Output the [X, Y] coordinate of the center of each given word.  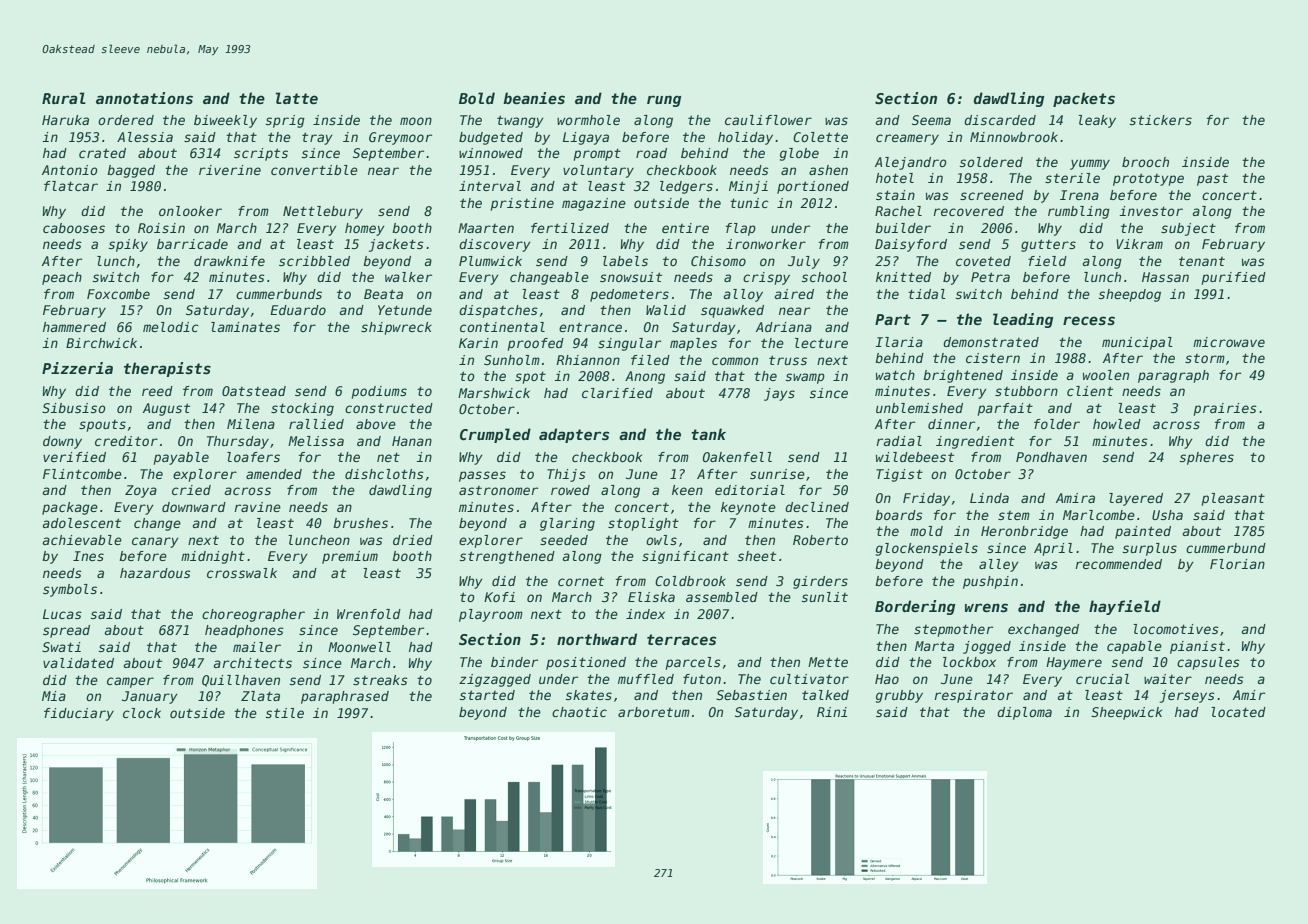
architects [253, 663]
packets [1084, 99]
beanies [534, 98]
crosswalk [242, 573]
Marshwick [494, 393]
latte [297, 98]
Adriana [784, 327]
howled [1117, 424]
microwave [1229, 342]
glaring [567, 524]
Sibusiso [74, 408]
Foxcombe [118, 294]
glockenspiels [927, 549]
